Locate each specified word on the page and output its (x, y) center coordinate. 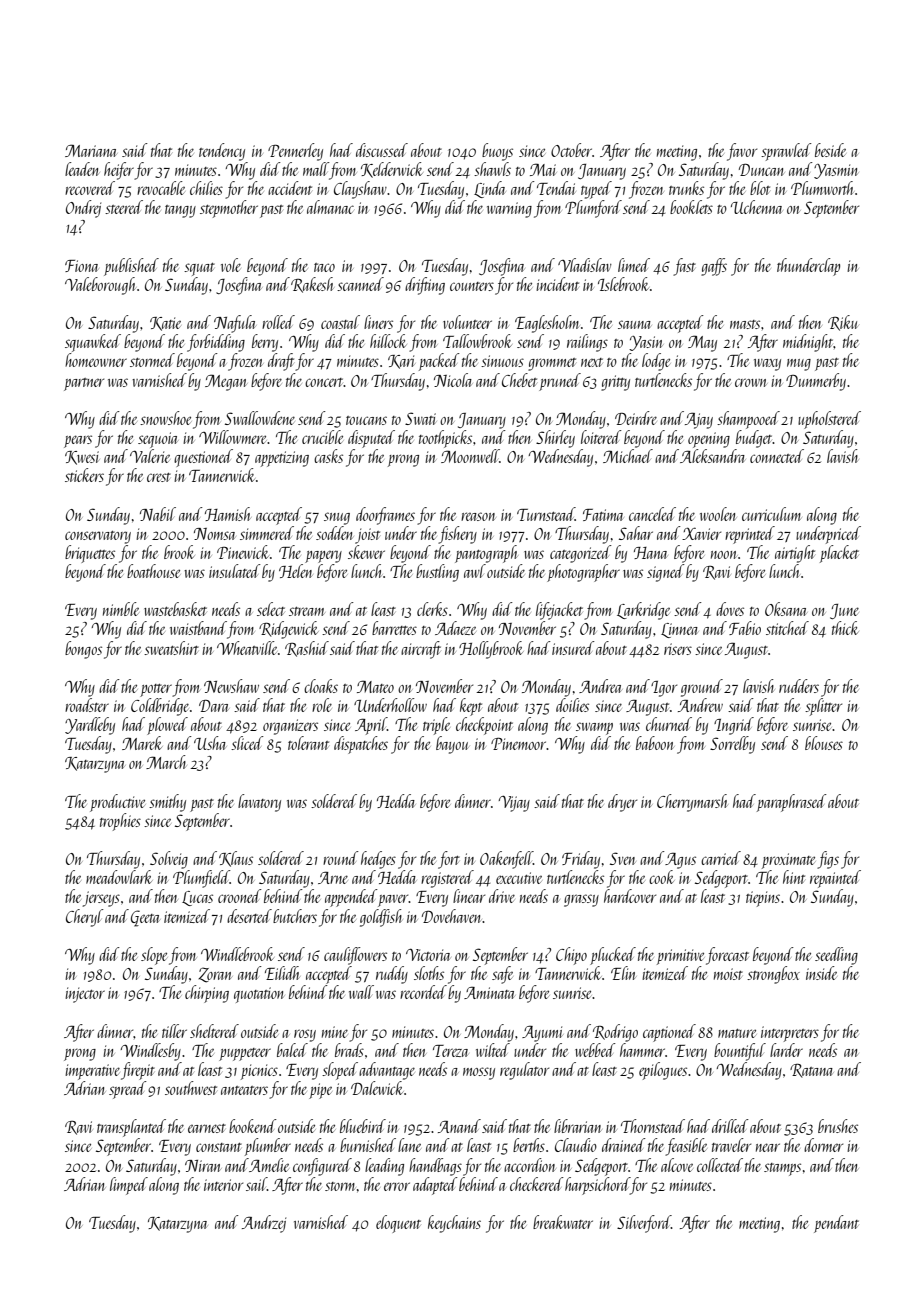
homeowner (96, 360)
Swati (421, 418)
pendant (836, 1224)
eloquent (398, 1224)
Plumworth (822, 188)
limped (129, 1186)
